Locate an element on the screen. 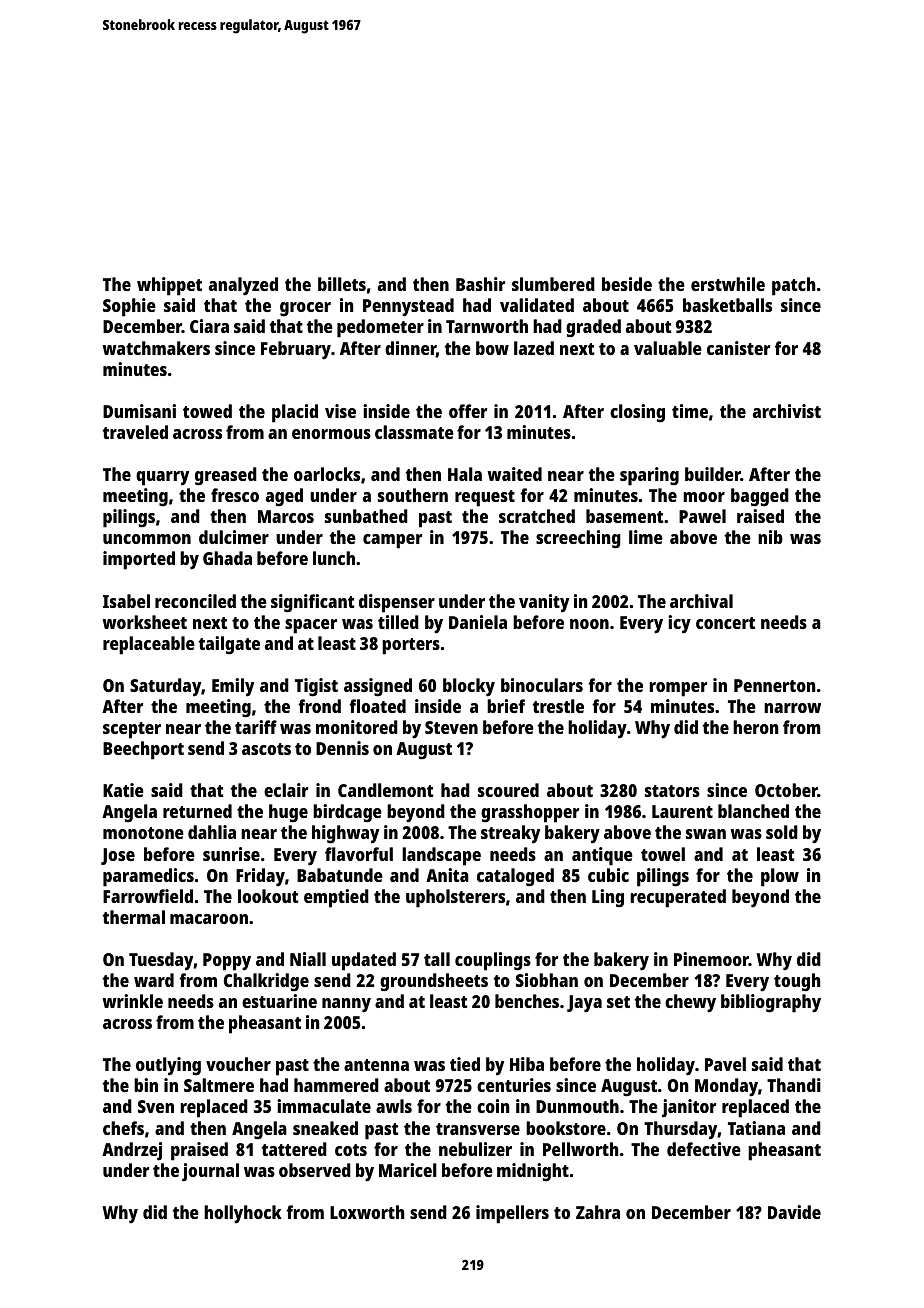  erstwhile is located at coordinates (728, 284).
